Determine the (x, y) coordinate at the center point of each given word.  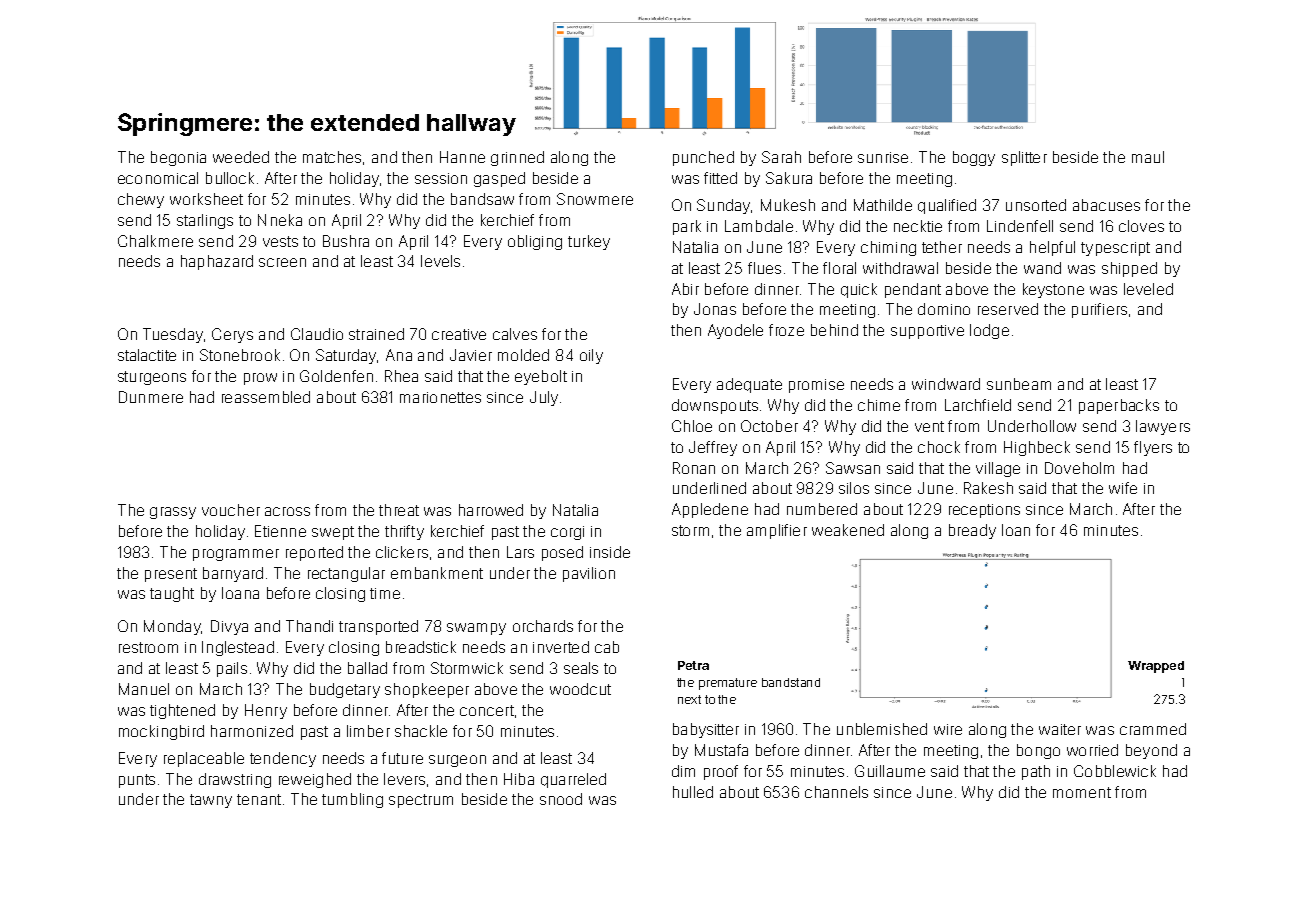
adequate (749, 385)
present (171, 575)
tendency (283, 759)
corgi (567, 533)
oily (591, 356)
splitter (1024, 158)
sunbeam (1019, 384)
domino (944, 309)
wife (1123, 488)
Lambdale (759, 226)
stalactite (147, 355)
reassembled (266, 397)
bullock (230, 178)
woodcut (580, 689)
